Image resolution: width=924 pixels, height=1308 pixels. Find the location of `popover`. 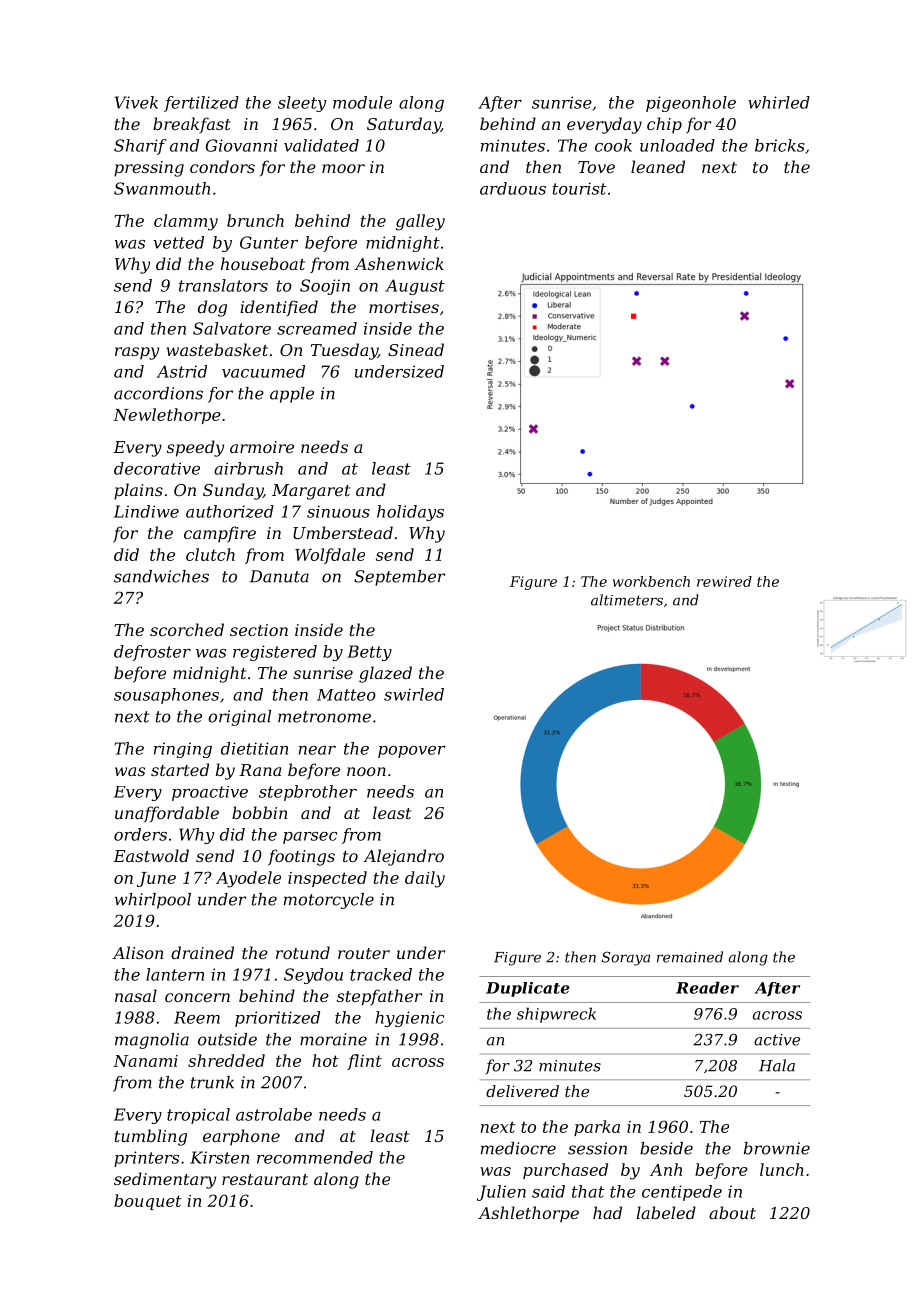

popover is located at coordinates (411, 752).
